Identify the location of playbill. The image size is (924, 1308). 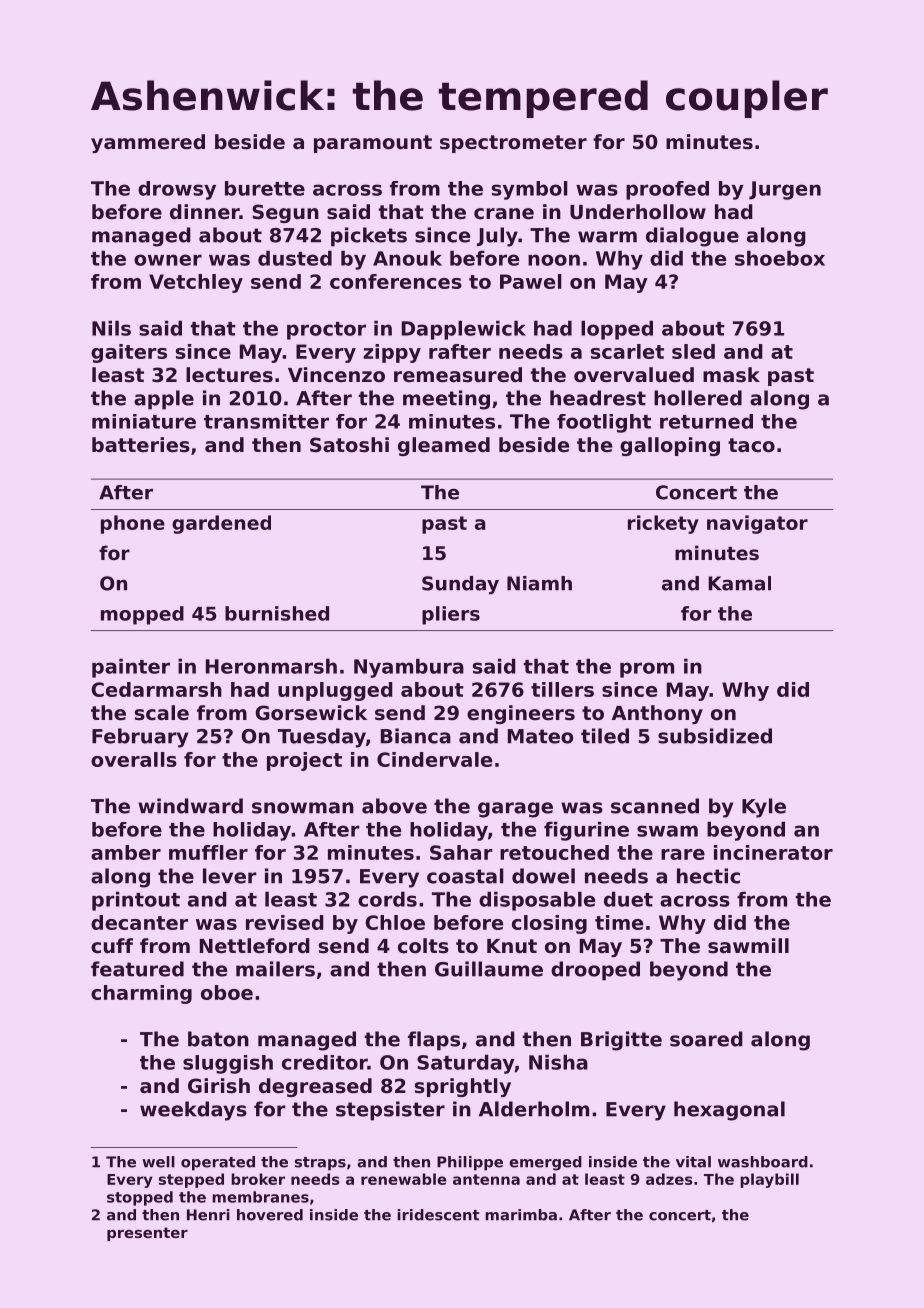
(769, 1180).
